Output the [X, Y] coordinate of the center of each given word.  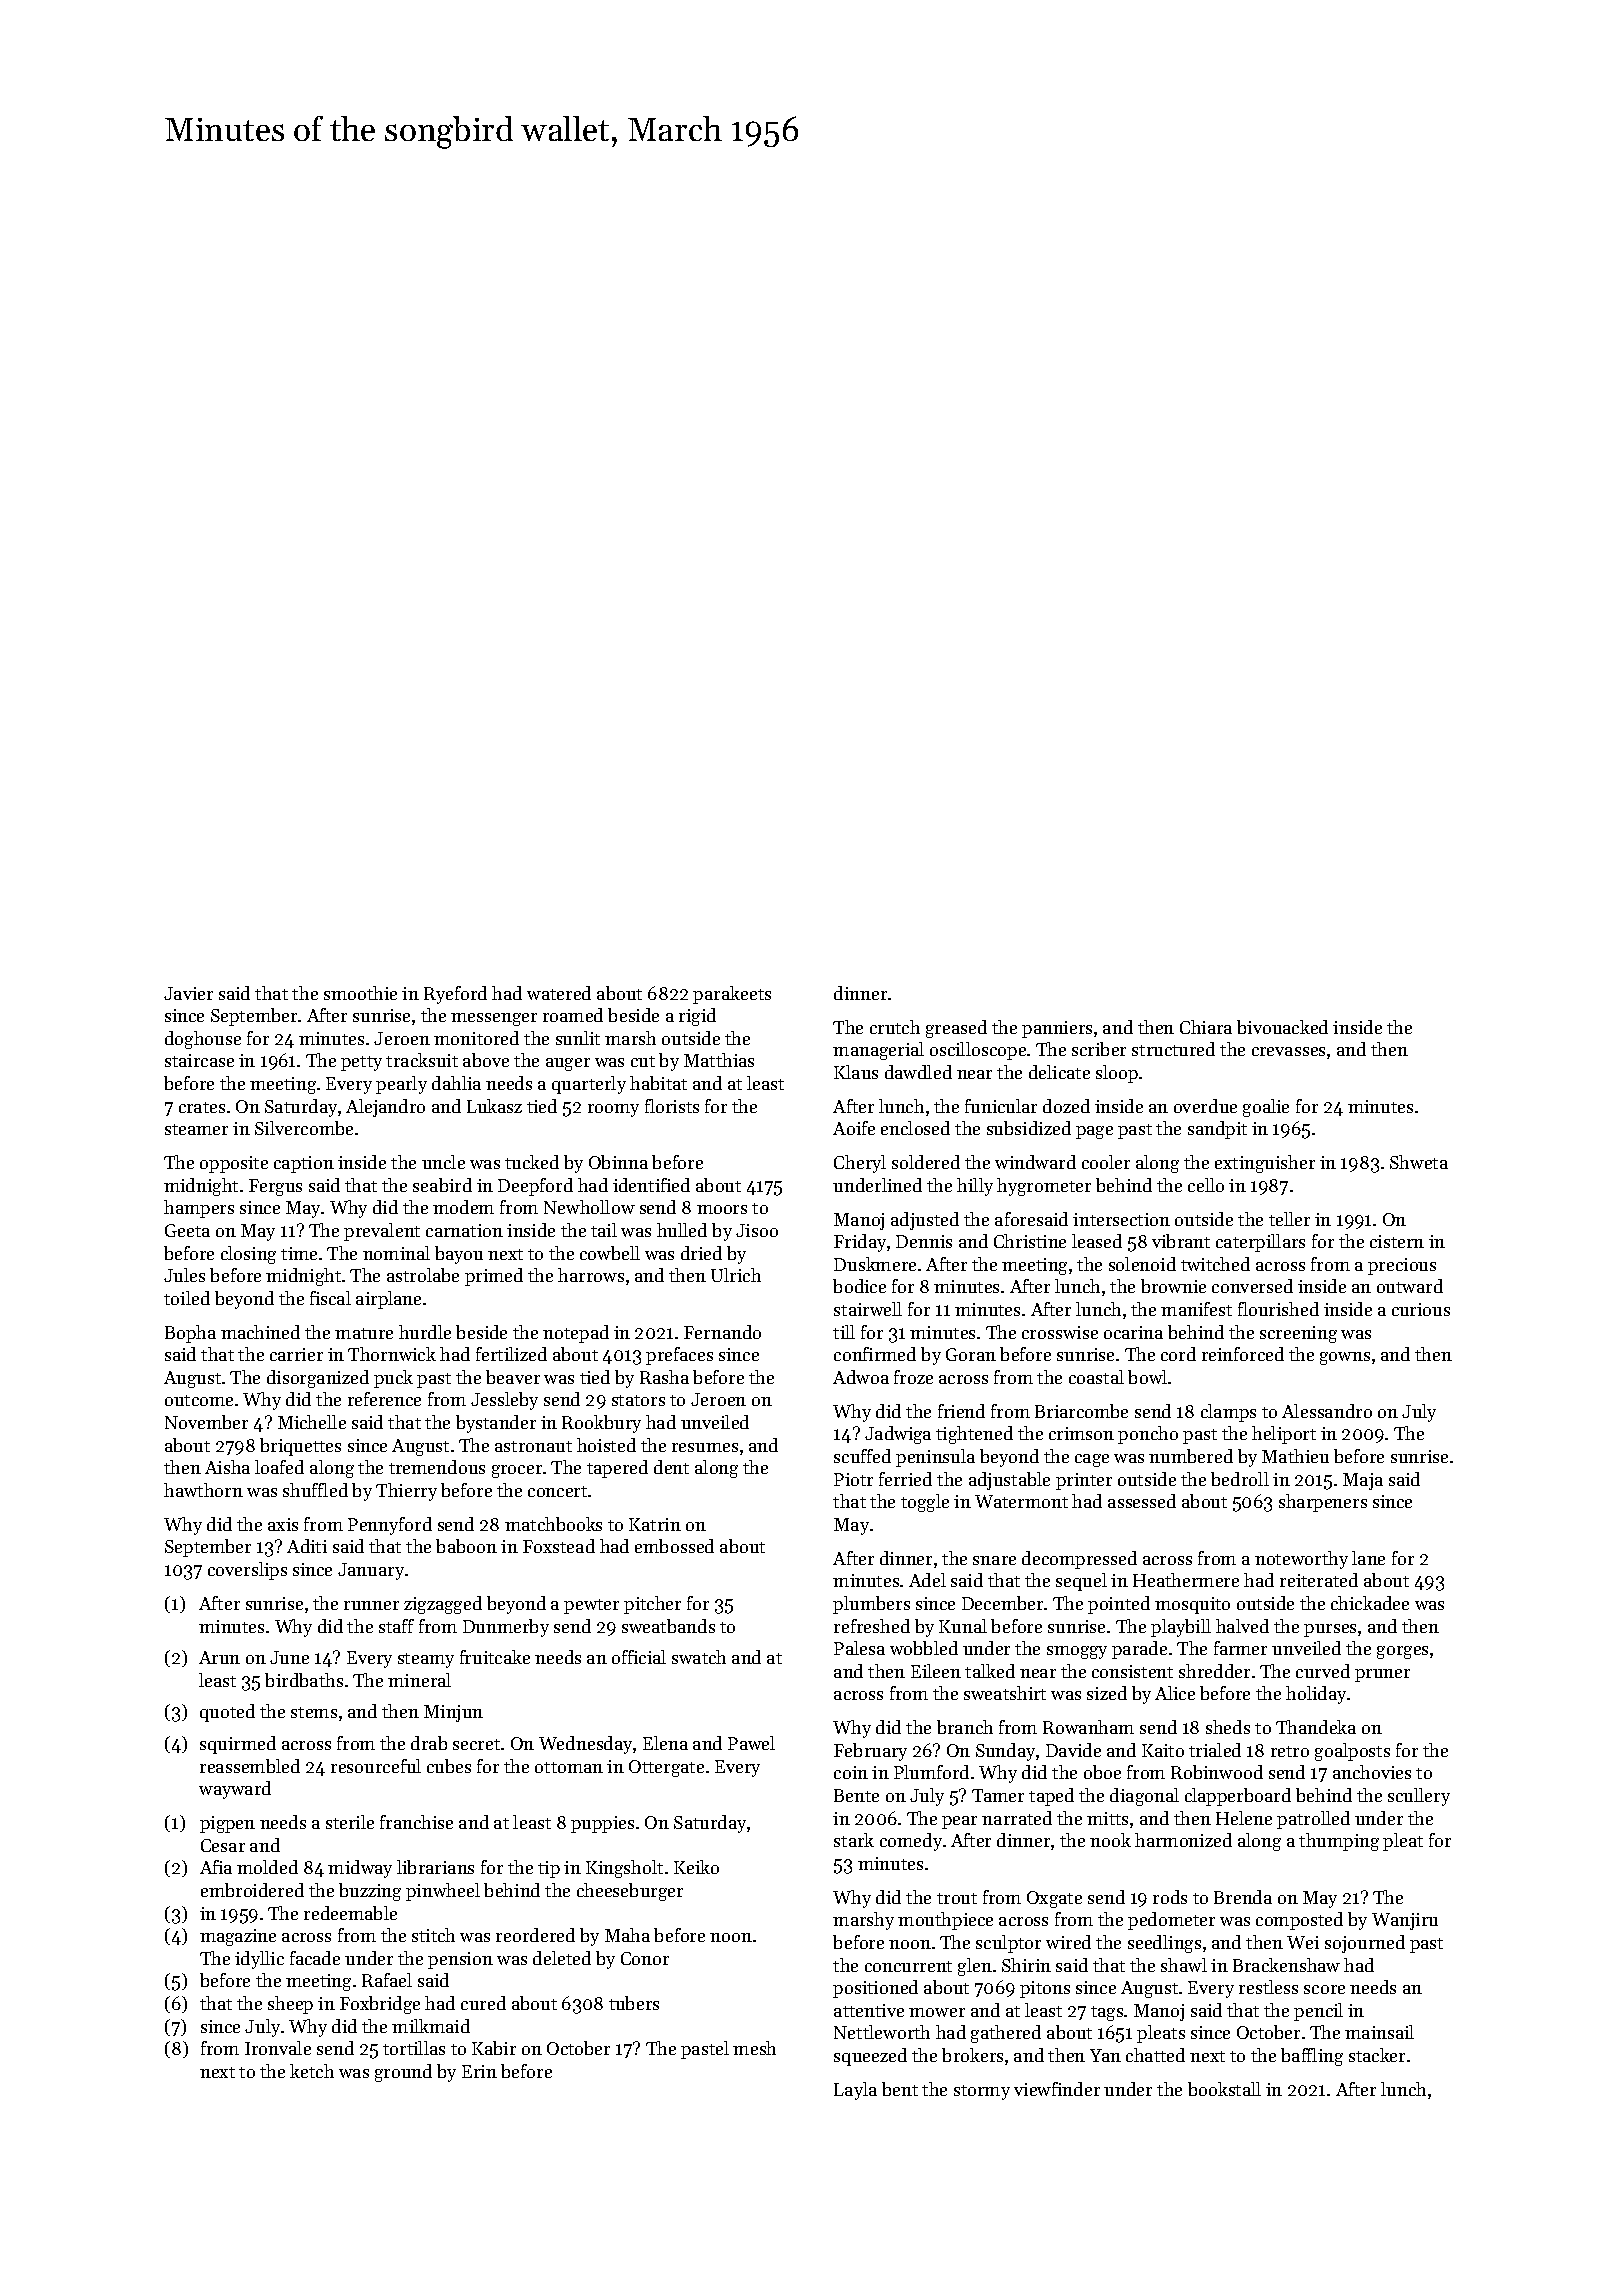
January [371, 1571]
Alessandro [1327, 1411]
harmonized [1183, 1840]
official [639, 1657]
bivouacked [1282, 1027]
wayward [235, 1790]
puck [393, 1379]
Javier [188, 993]
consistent [1132, 1671]
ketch [312, 2071]
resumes [705, 1447]
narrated [1017, 1818]
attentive [869, 2010]
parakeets [732, 995]
